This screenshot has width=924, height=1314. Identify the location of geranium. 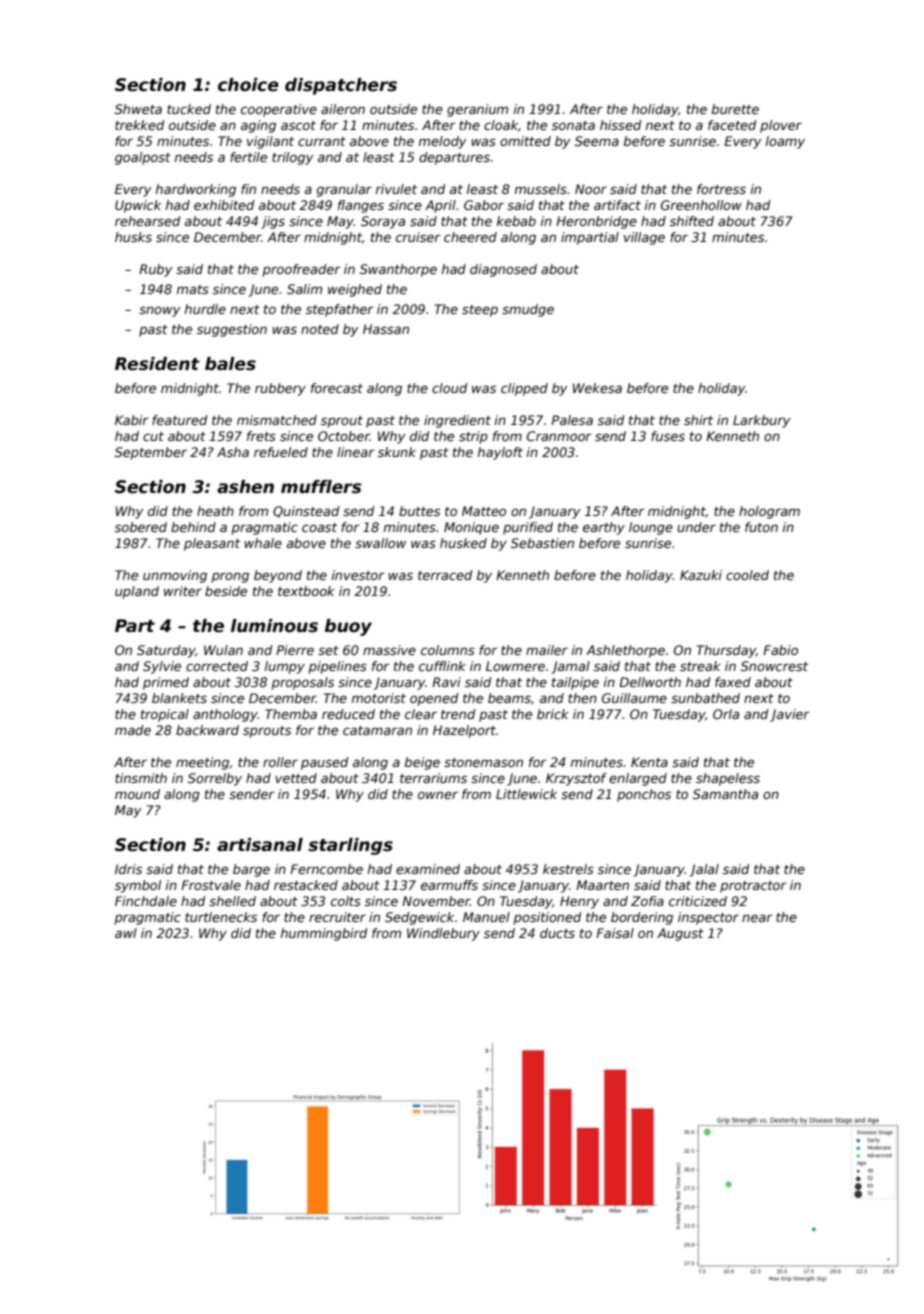
(477, 110).
